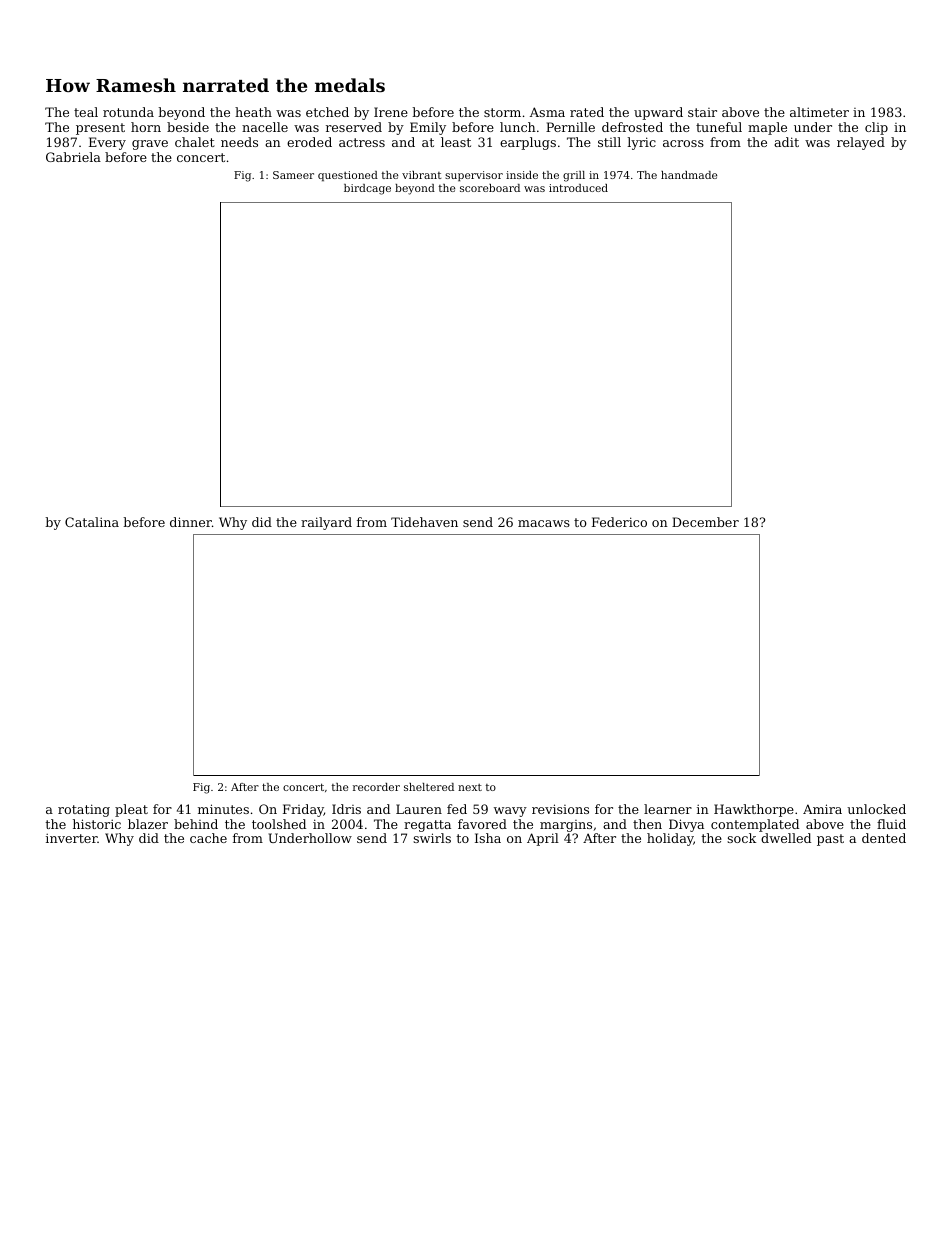 The height and width of the screenshot is (1233, 952). Describe the element at coordinates (767, 128) in the screenshot. I see `maple` at that location.
